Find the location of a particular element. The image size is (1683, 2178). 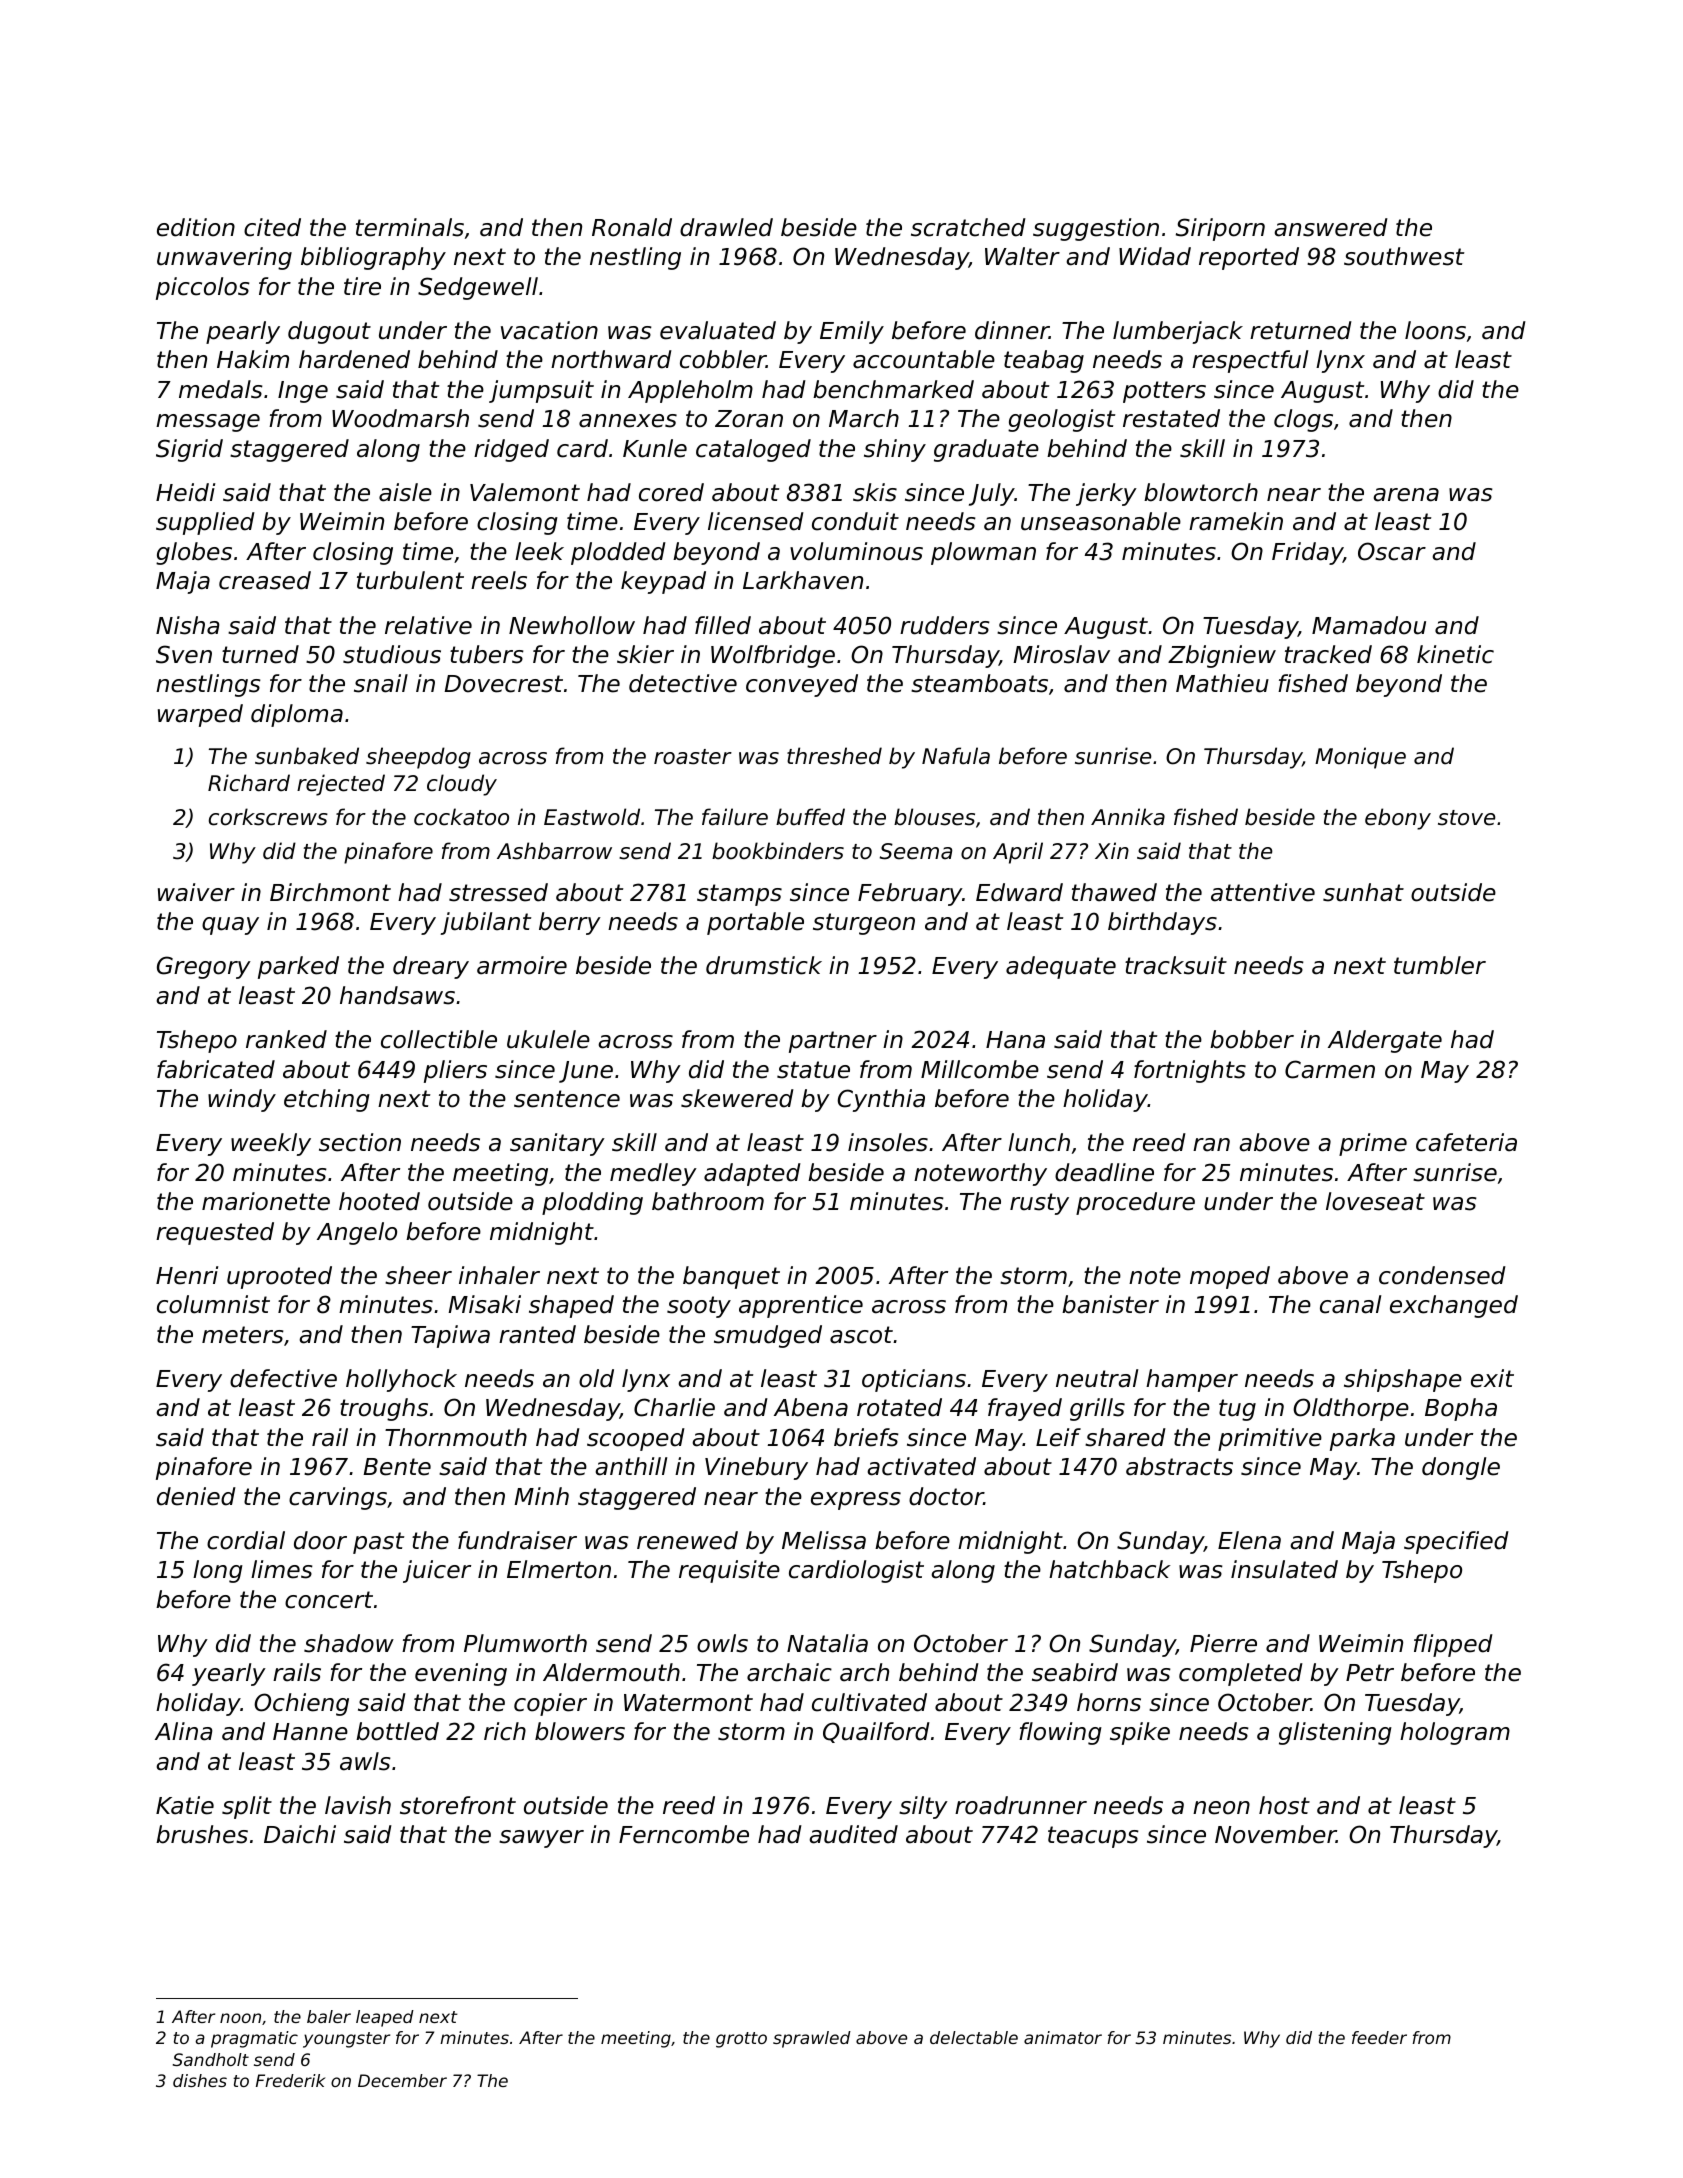

arena is located at coordinates (1406, 495).
